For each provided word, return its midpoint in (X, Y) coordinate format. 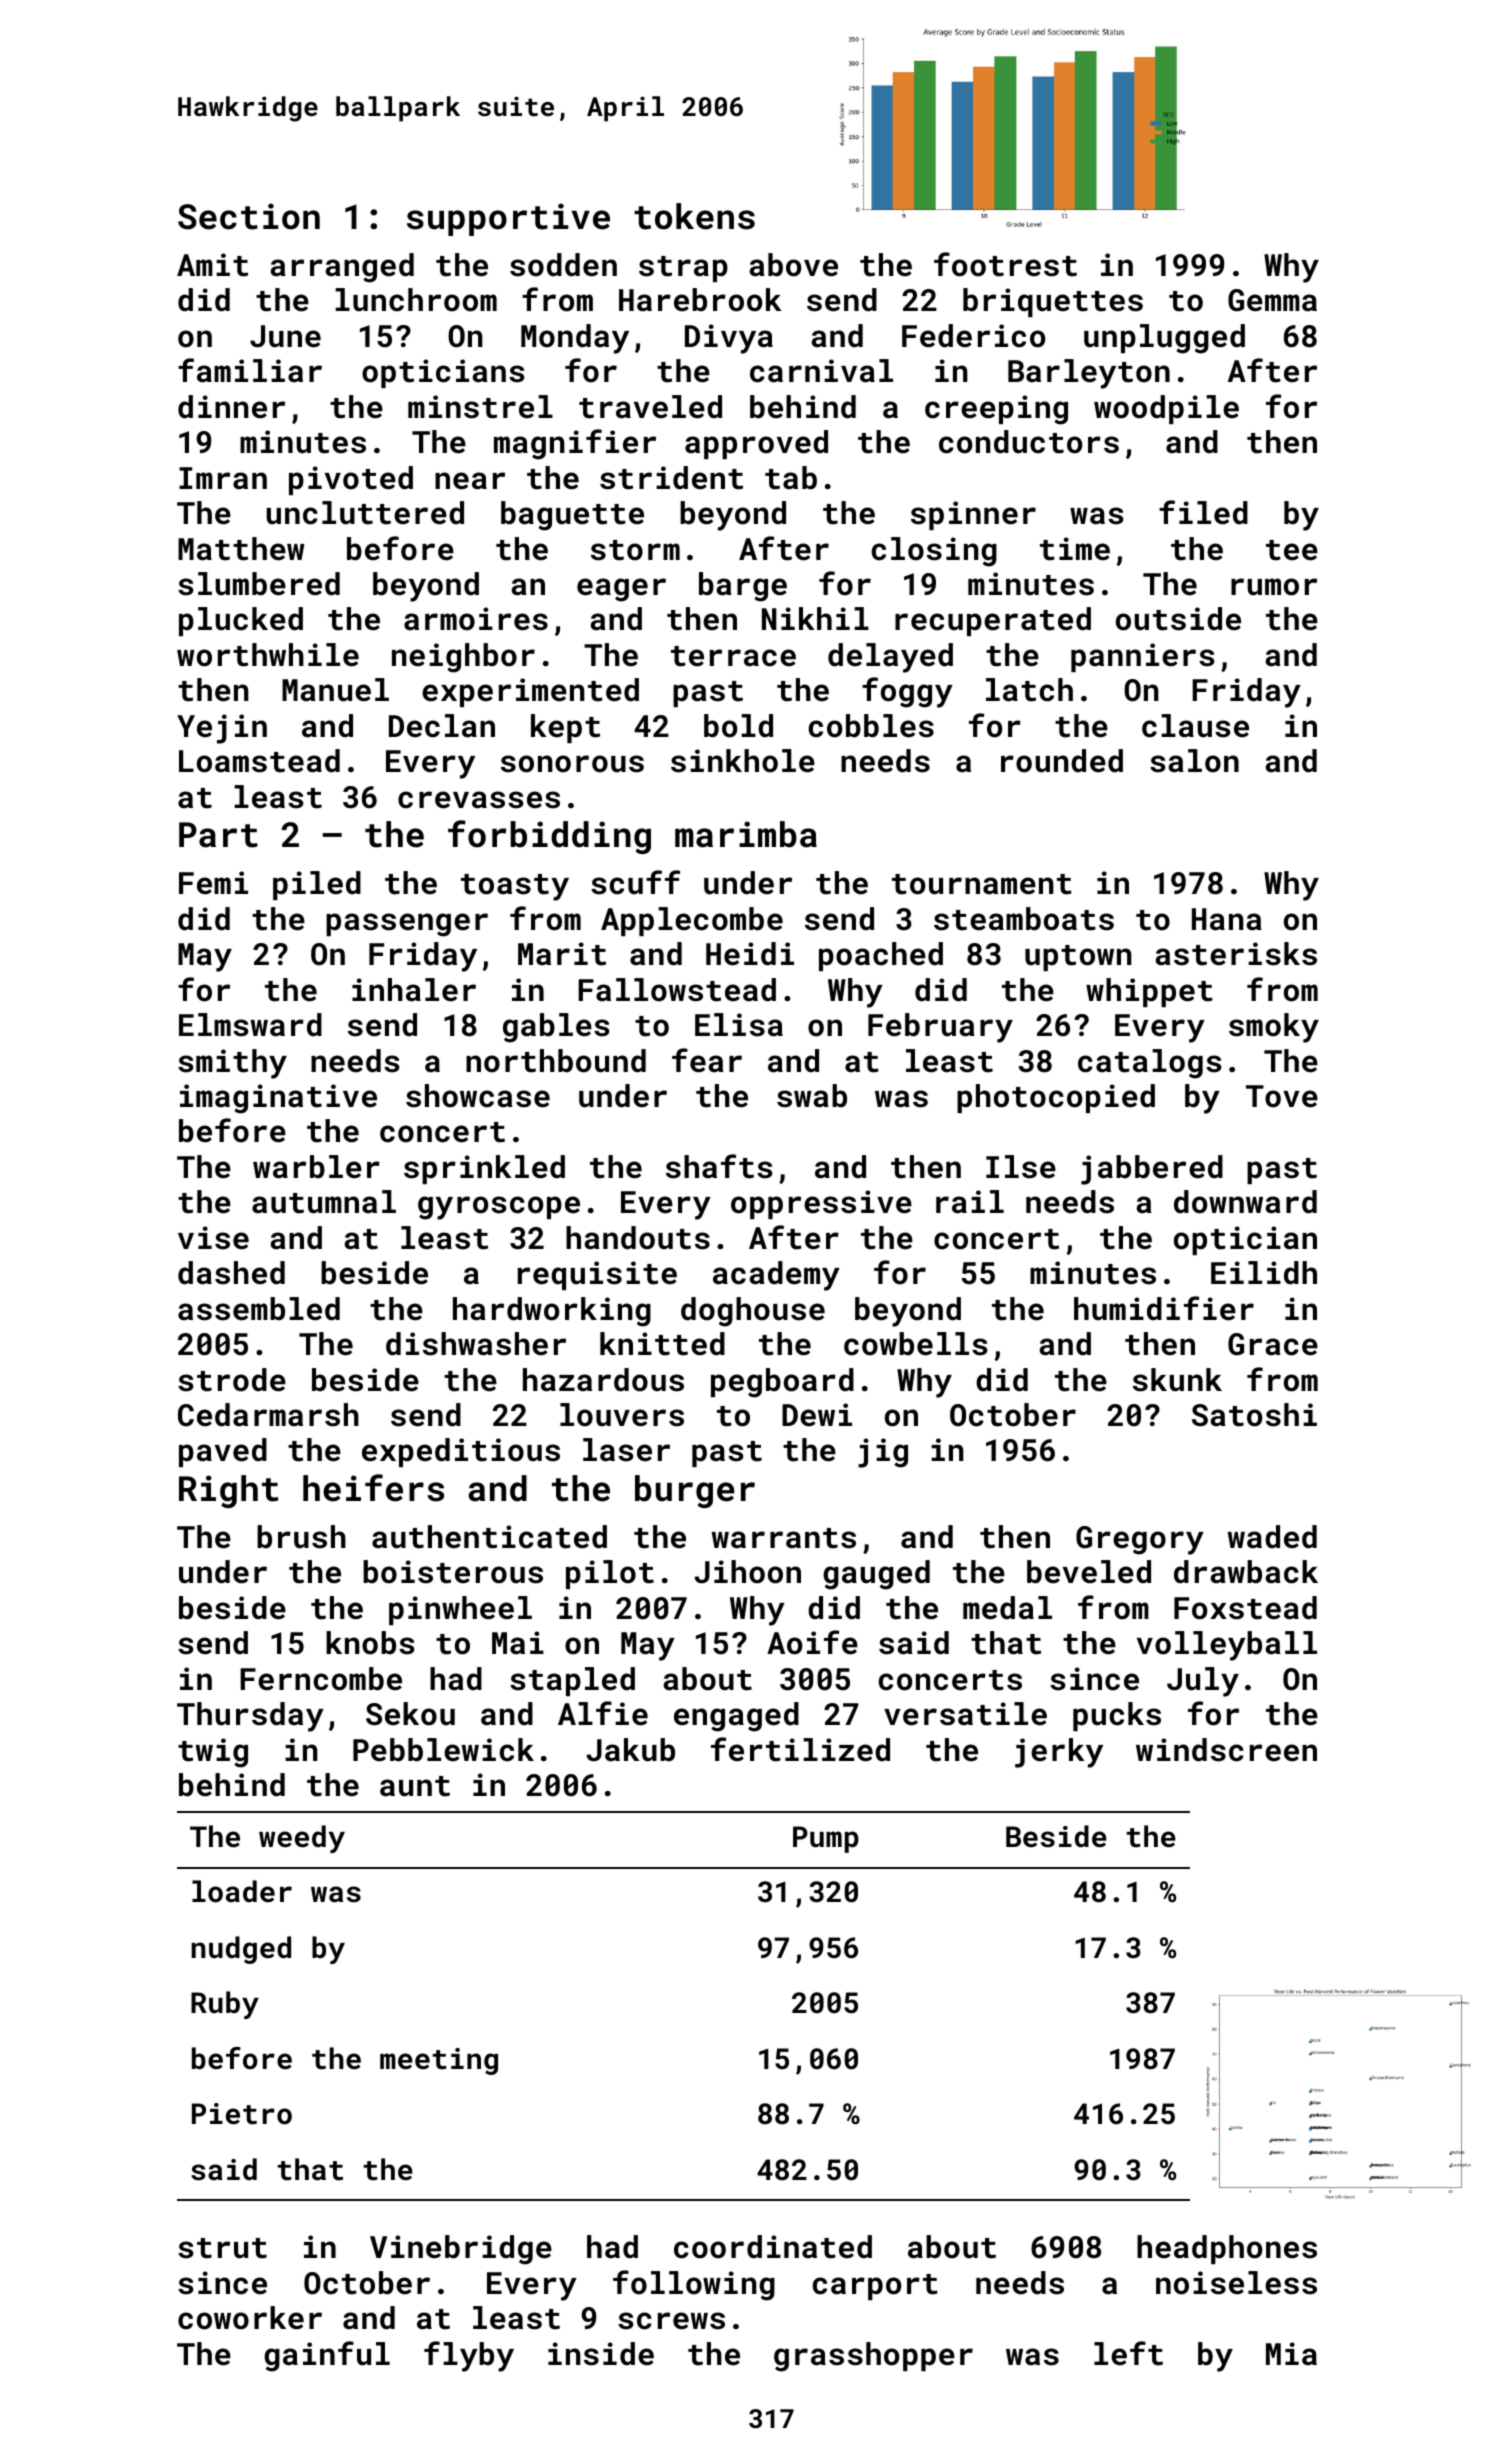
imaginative (278, 1099)
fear (707, 1060)
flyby (469, 2356)
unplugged (1164, 339)
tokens (694, 216)
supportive (508, 219)
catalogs (1150, 1064)
